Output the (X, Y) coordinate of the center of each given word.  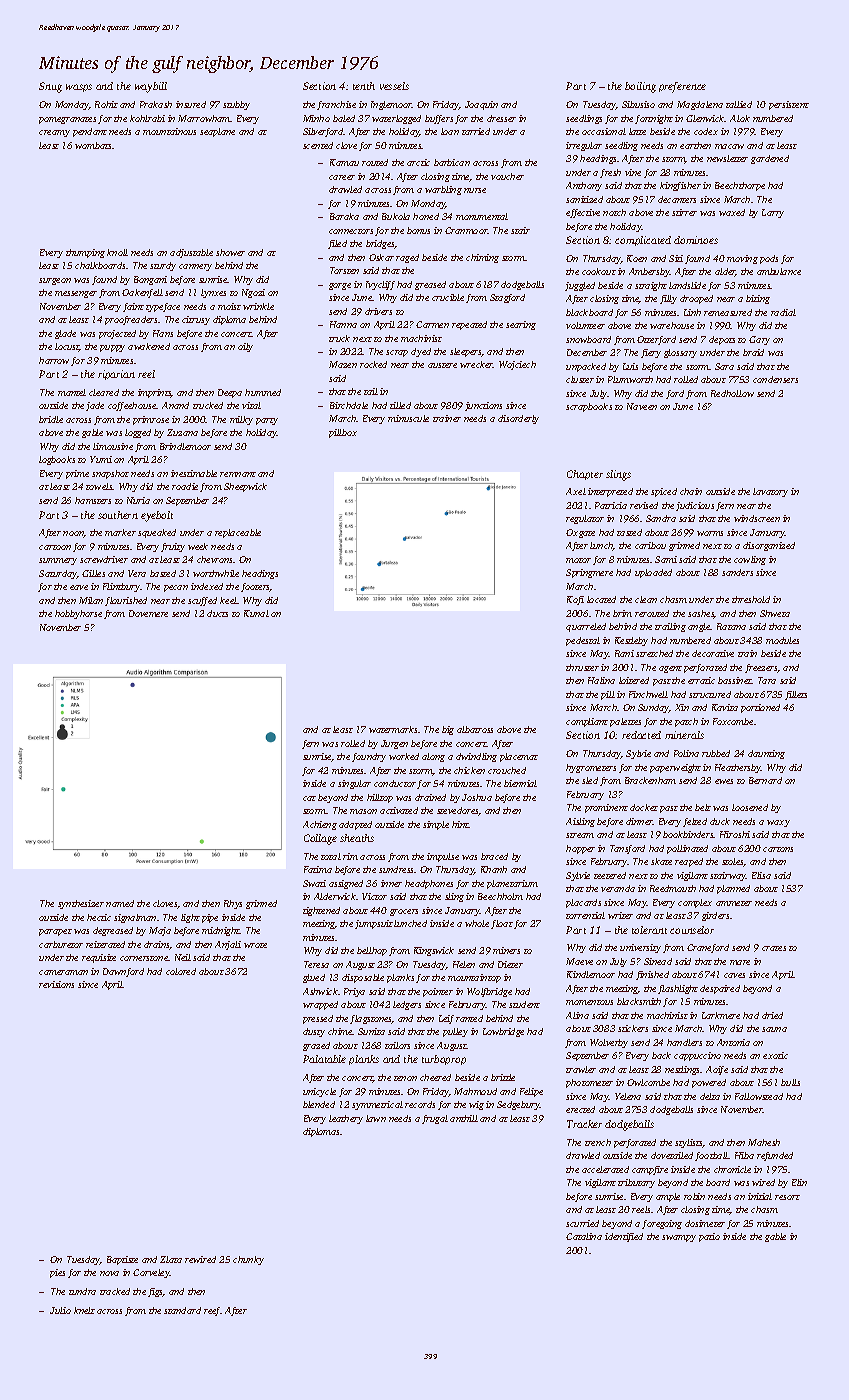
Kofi (575, 600)
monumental (482, 216)
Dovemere (148, 613)
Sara (724, 366)
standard (182, 1310)
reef (212, 1311)
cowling (750, 560)
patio (709, 1237)
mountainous (169, 131)
